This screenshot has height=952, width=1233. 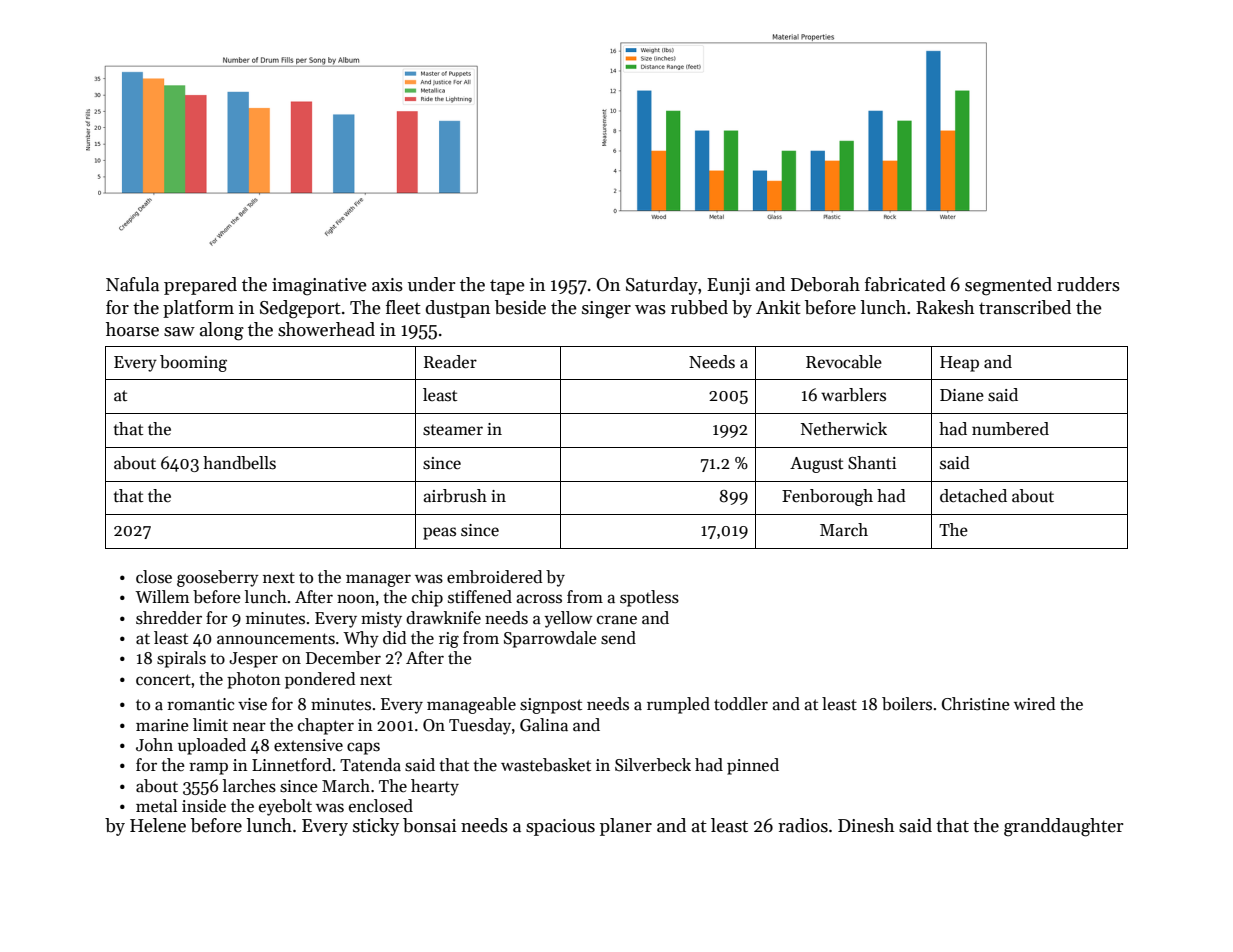 I want to click on fabricated, so click(x=905, y=284).
